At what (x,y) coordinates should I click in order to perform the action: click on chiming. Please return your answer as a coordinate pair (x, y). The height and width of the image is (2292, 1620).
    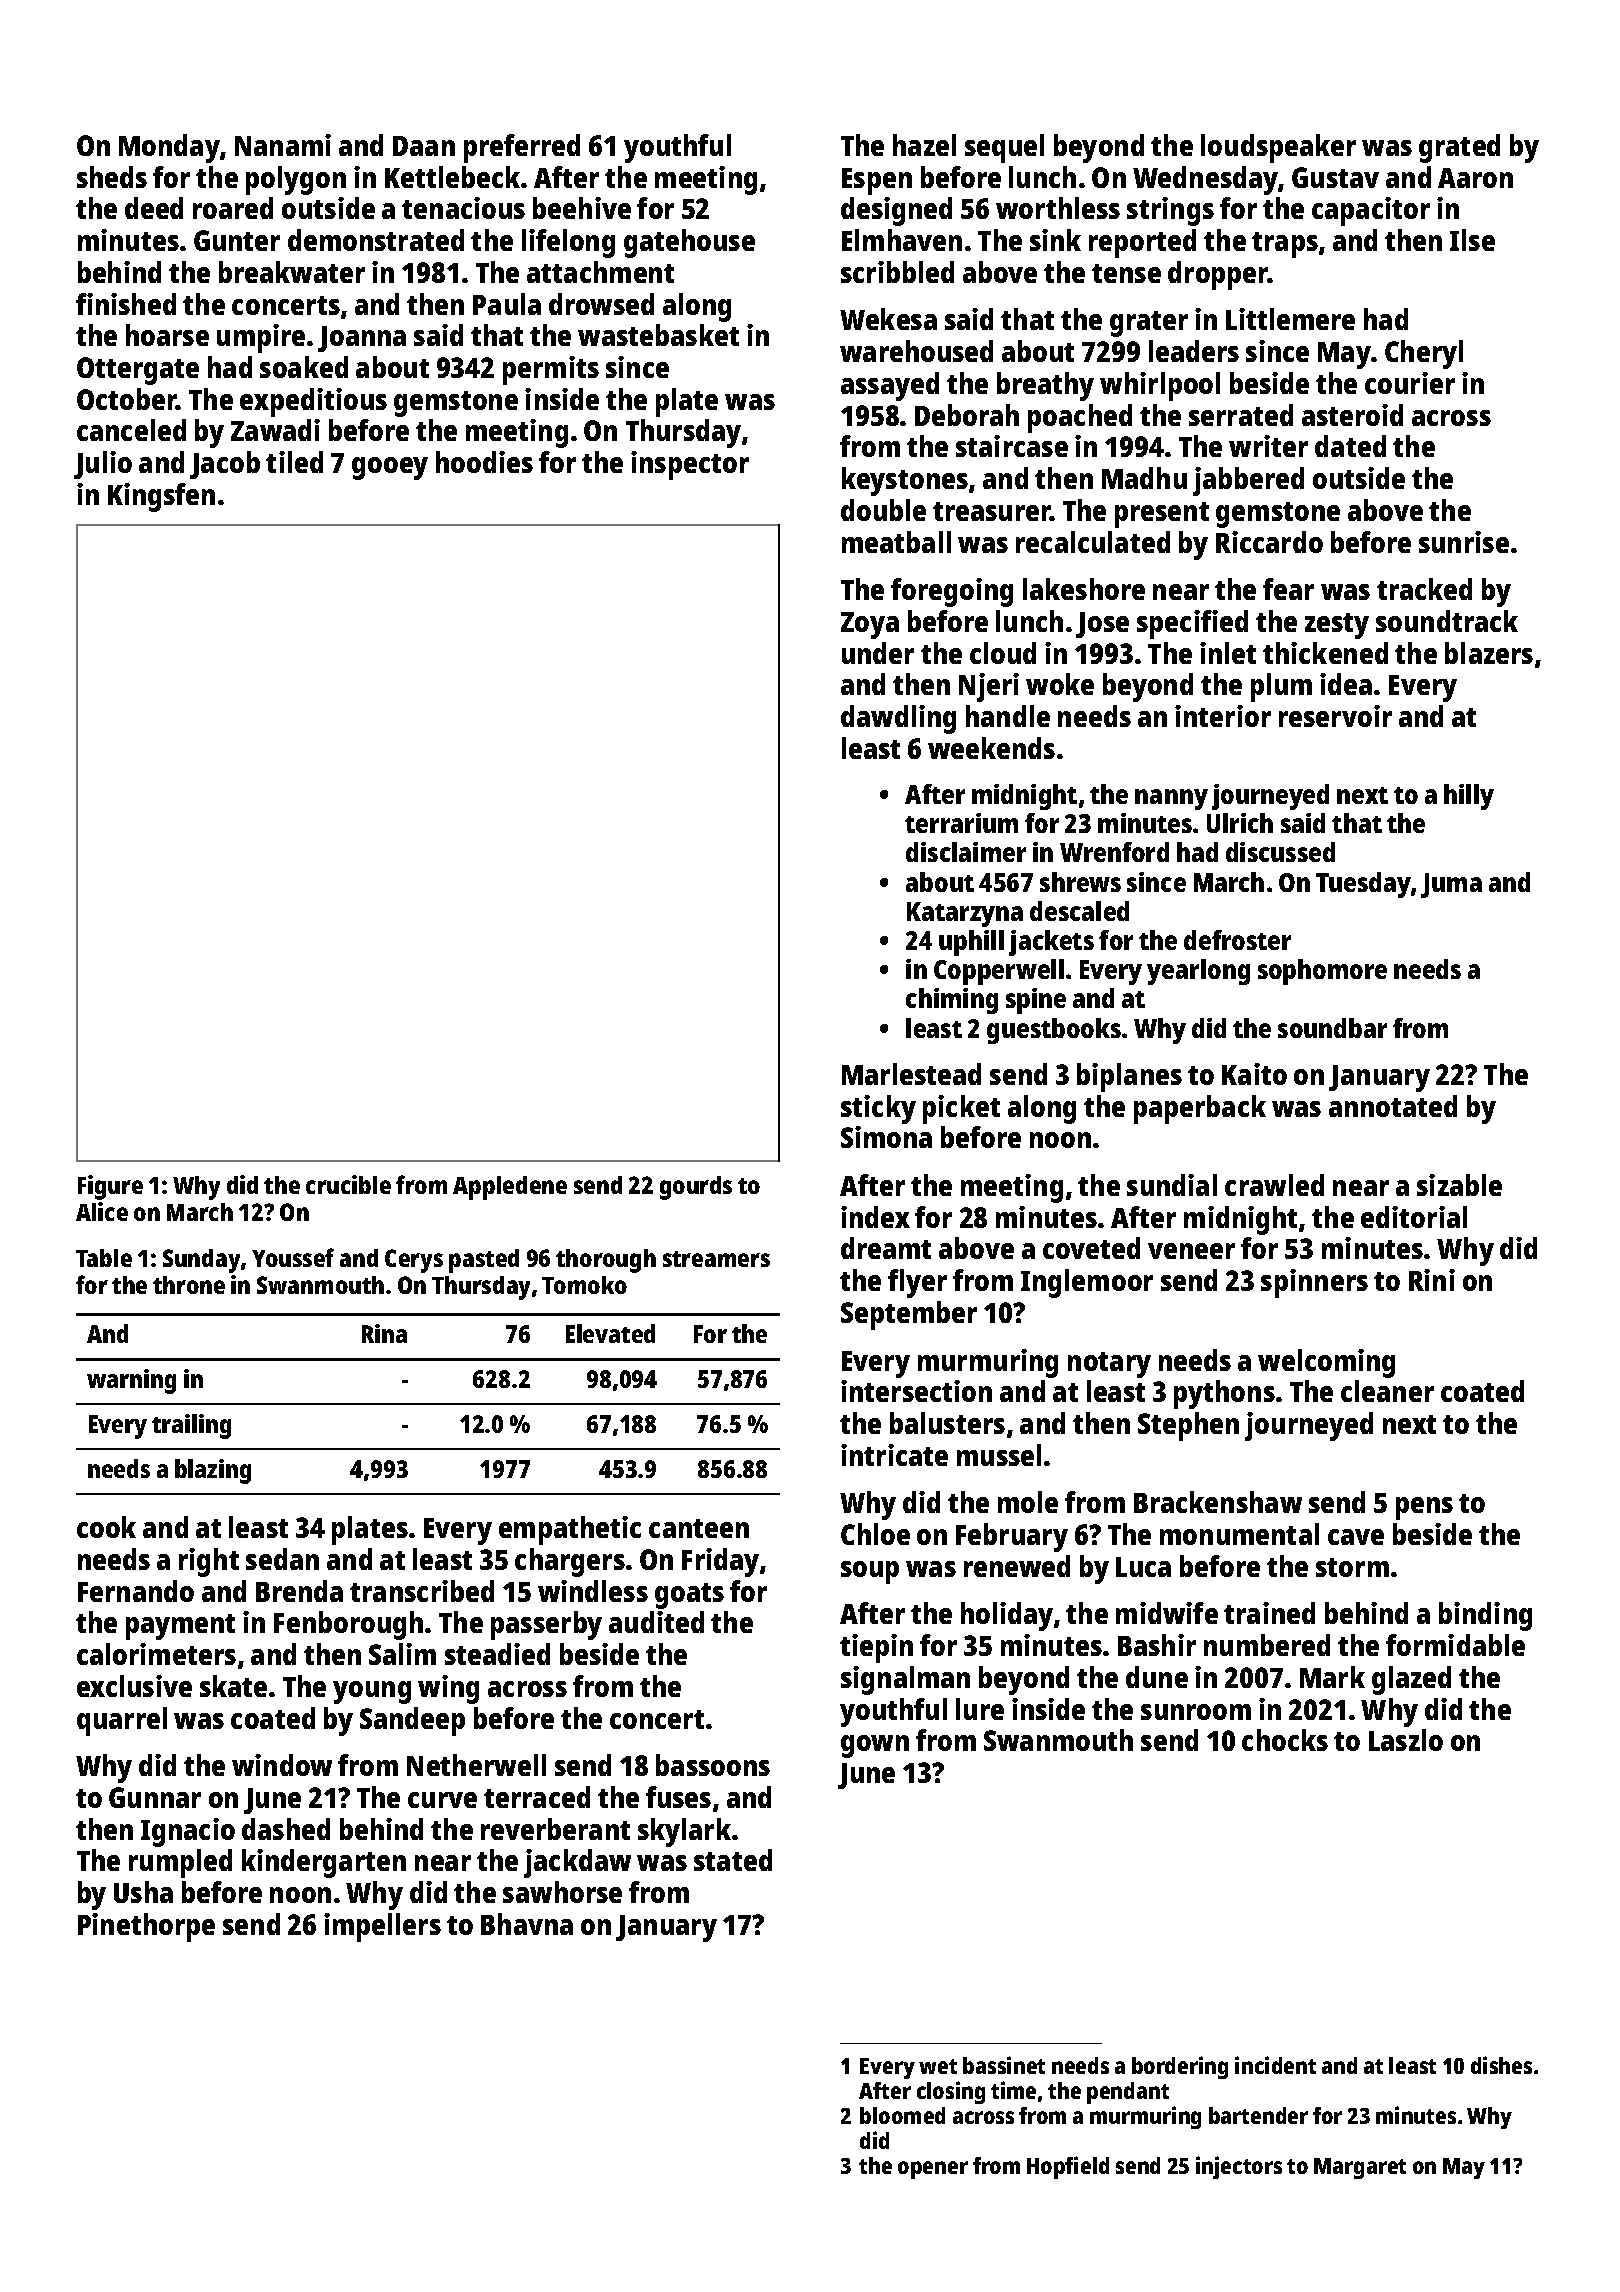
    Looking at the image, I should click on (952, 1001).
